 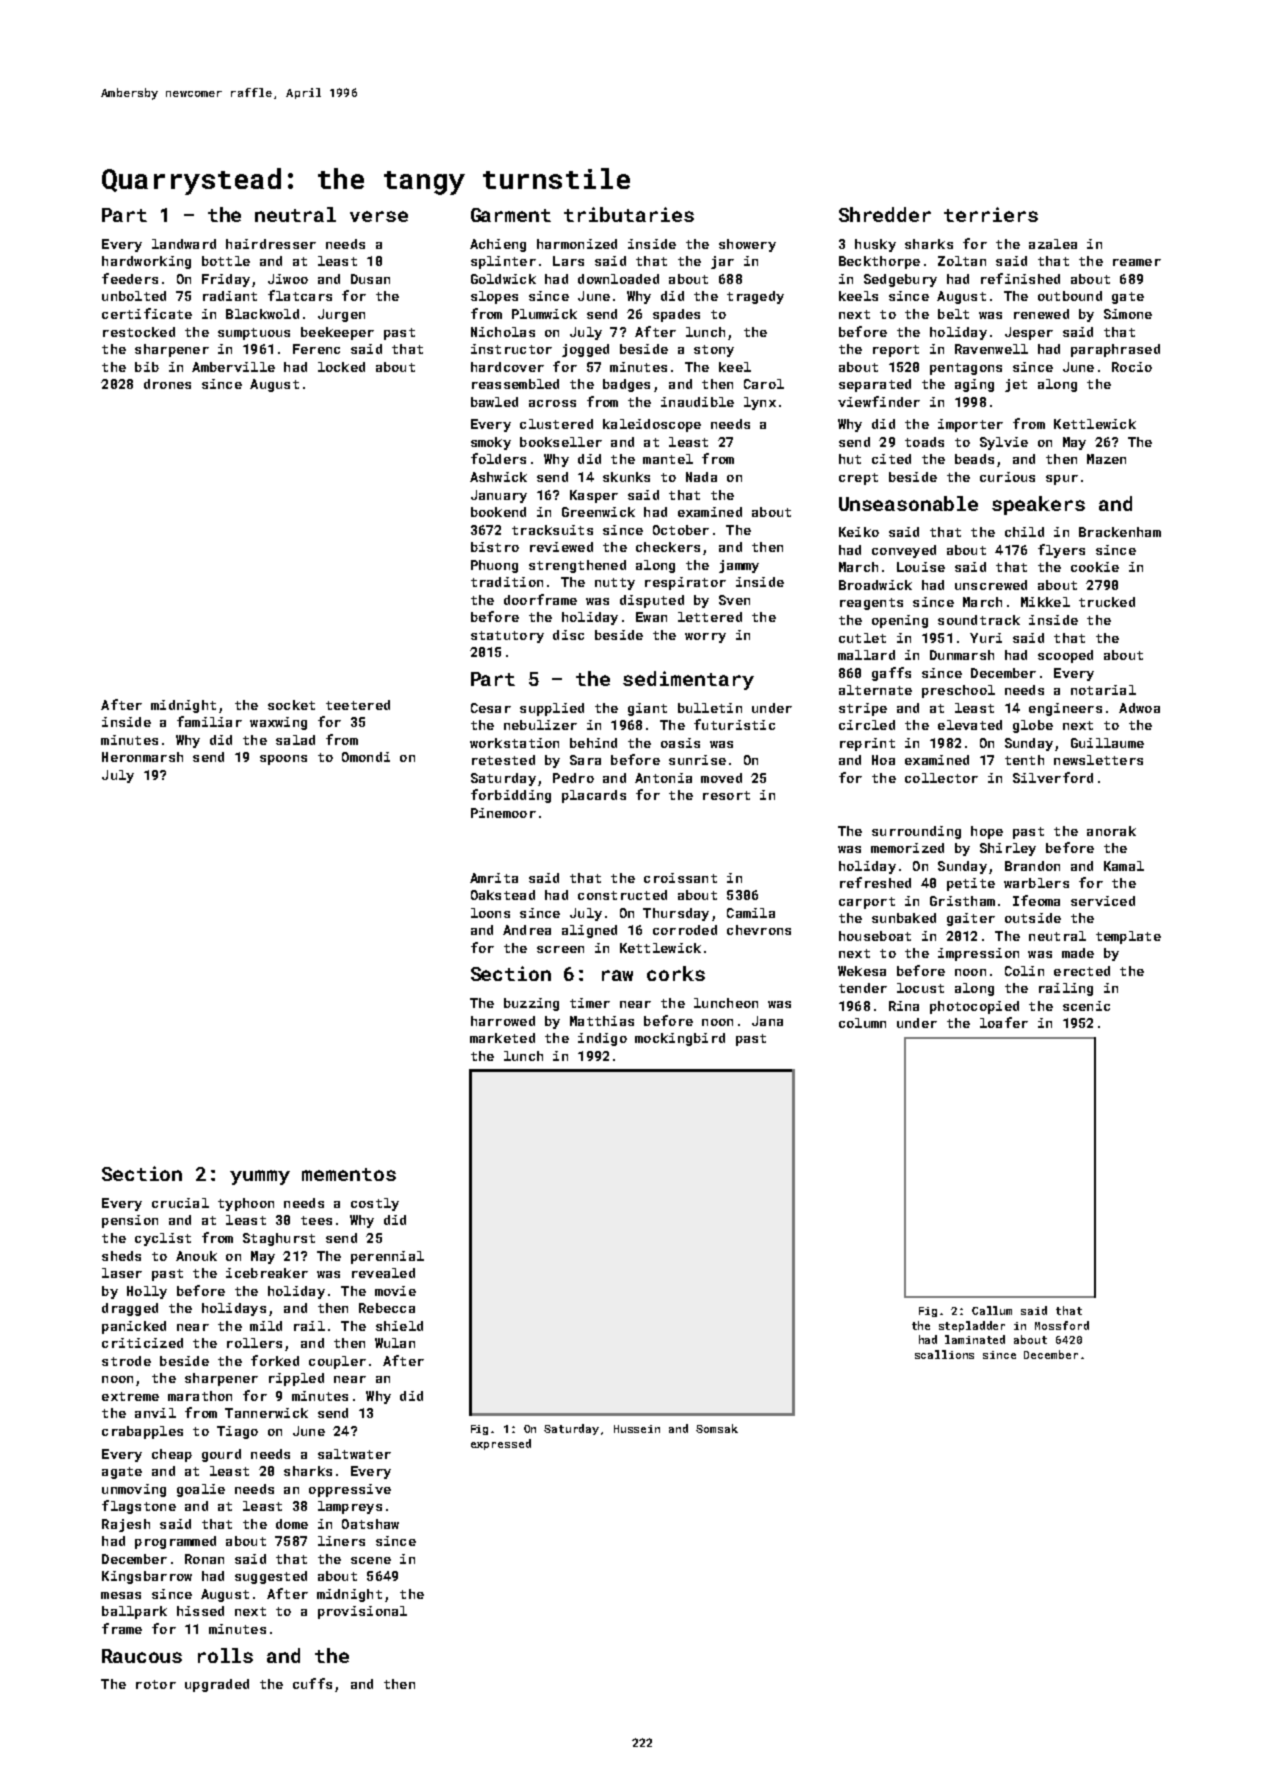 I want to click on Heronmarsh, so click(x=142, y=757).
